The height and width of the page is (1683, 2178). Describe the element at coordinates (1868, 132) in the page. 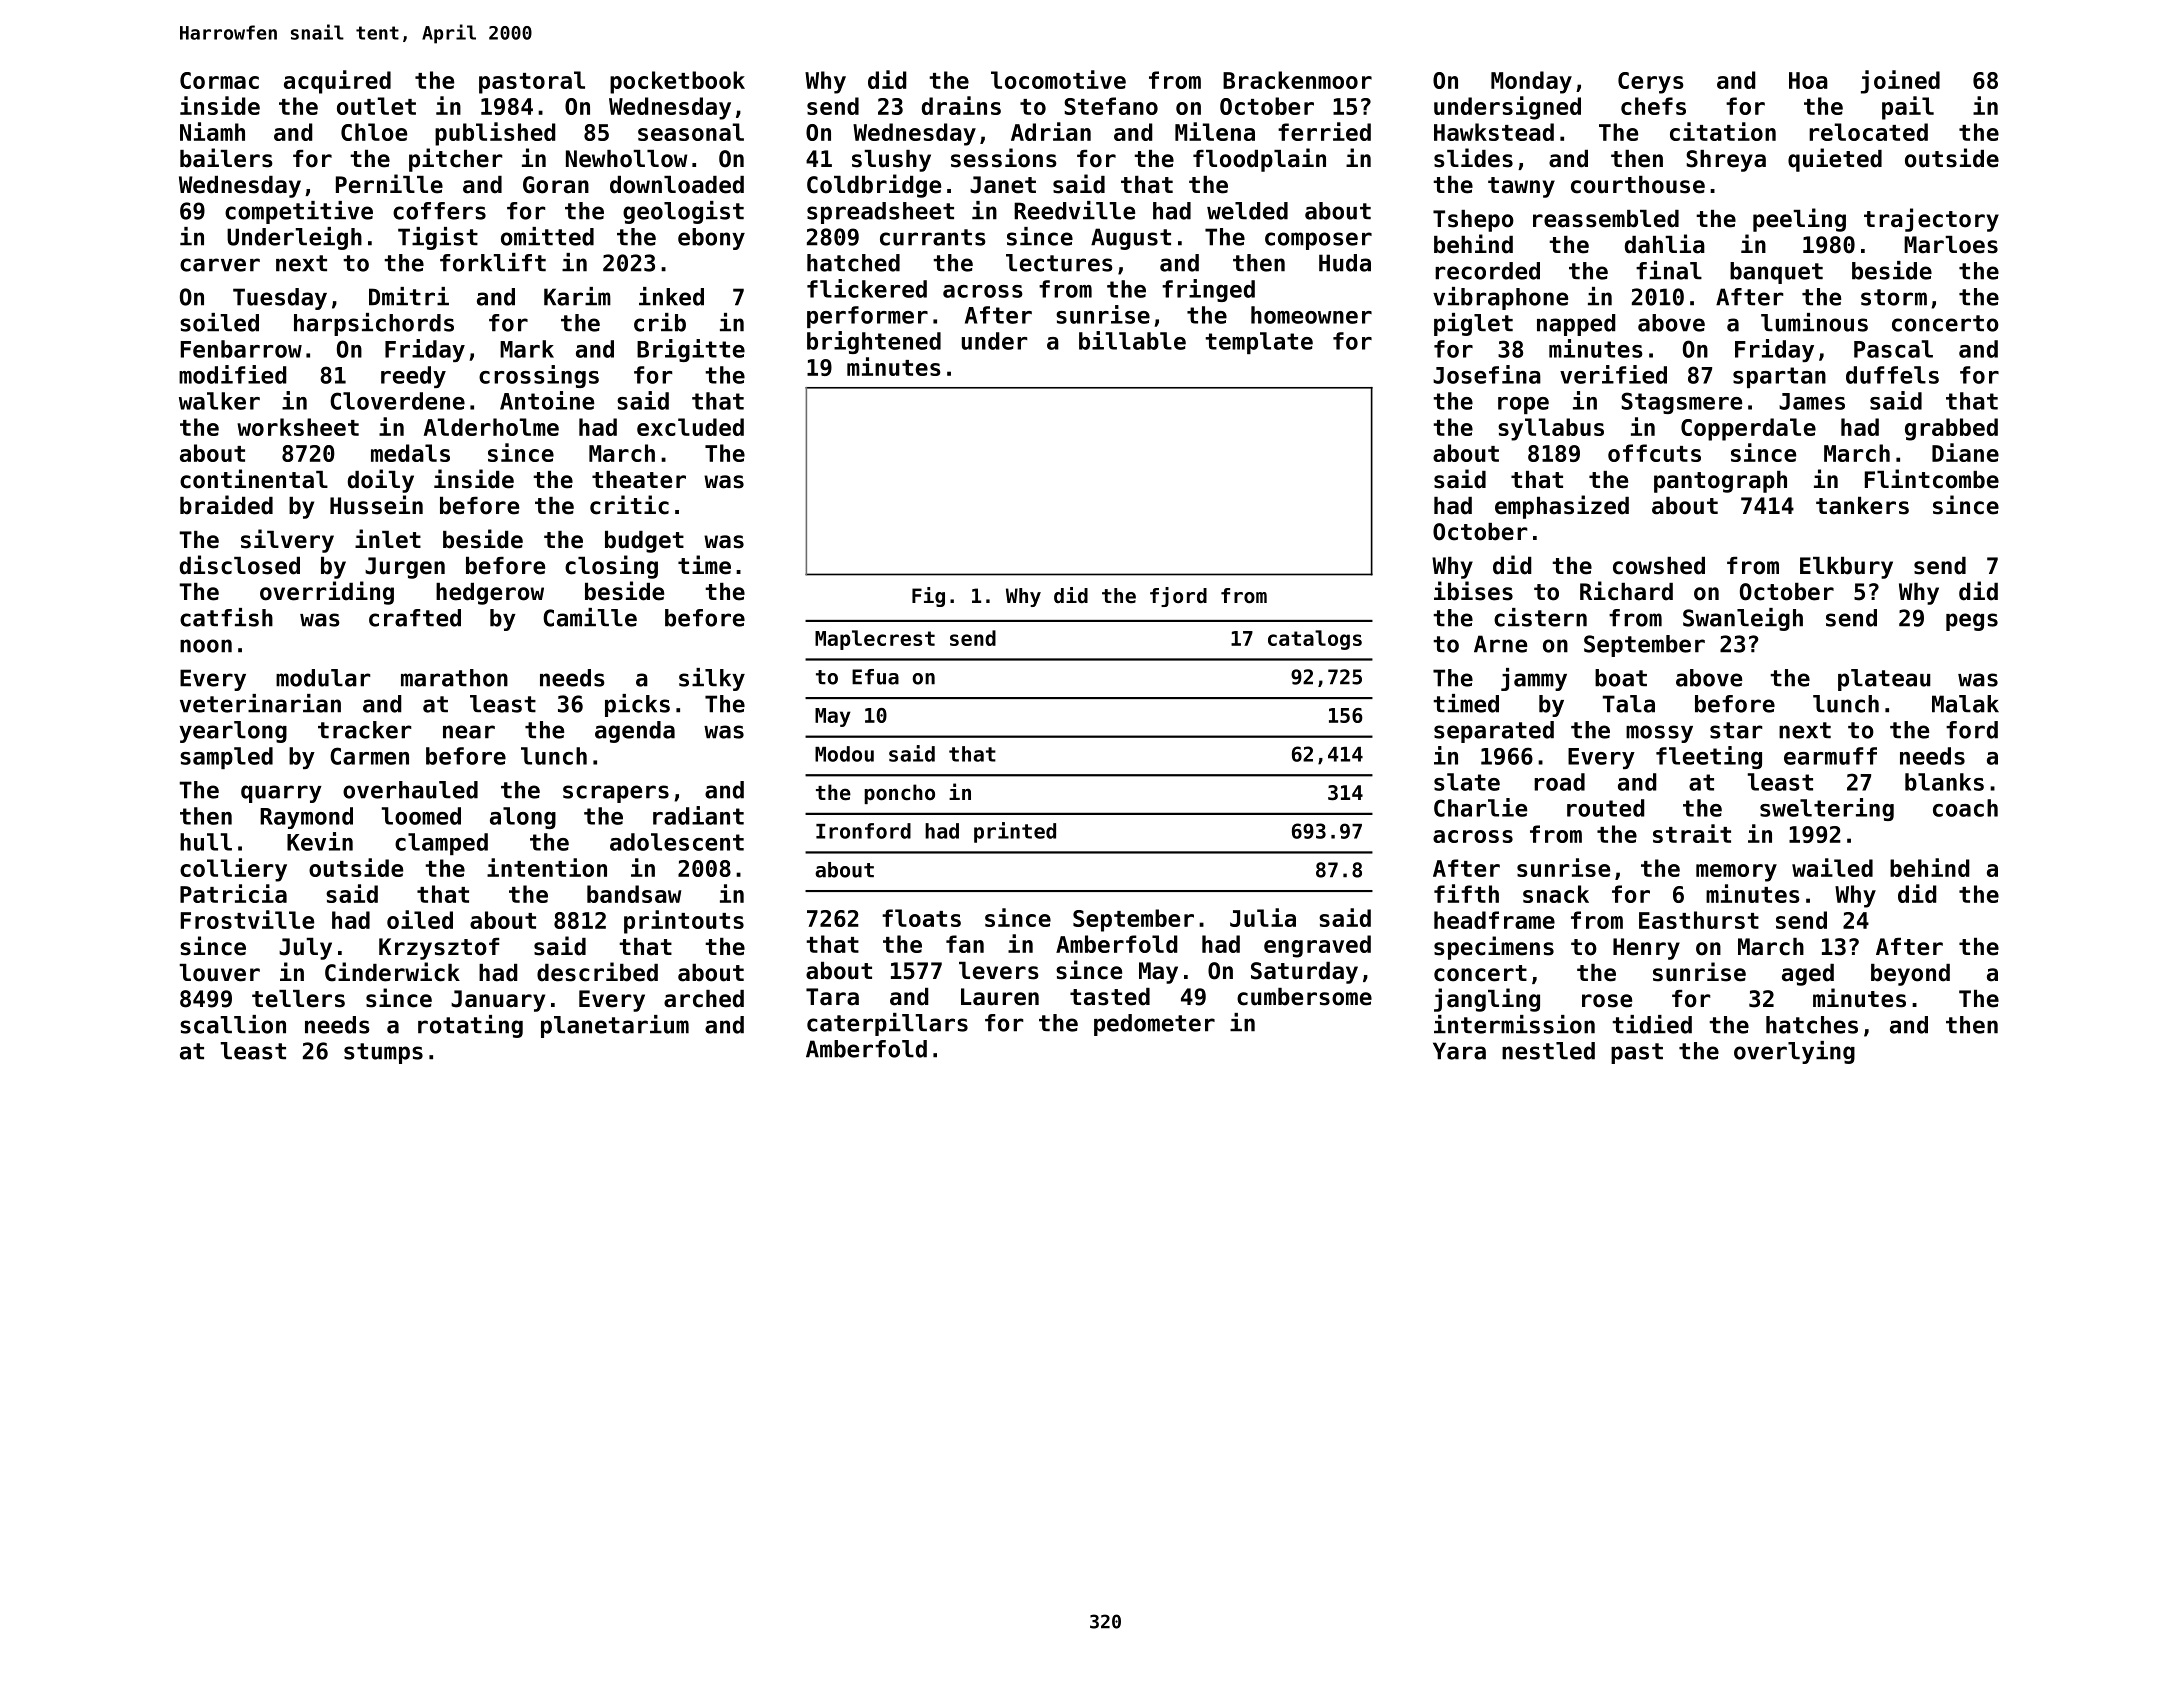

I see `relocated` at that location.
